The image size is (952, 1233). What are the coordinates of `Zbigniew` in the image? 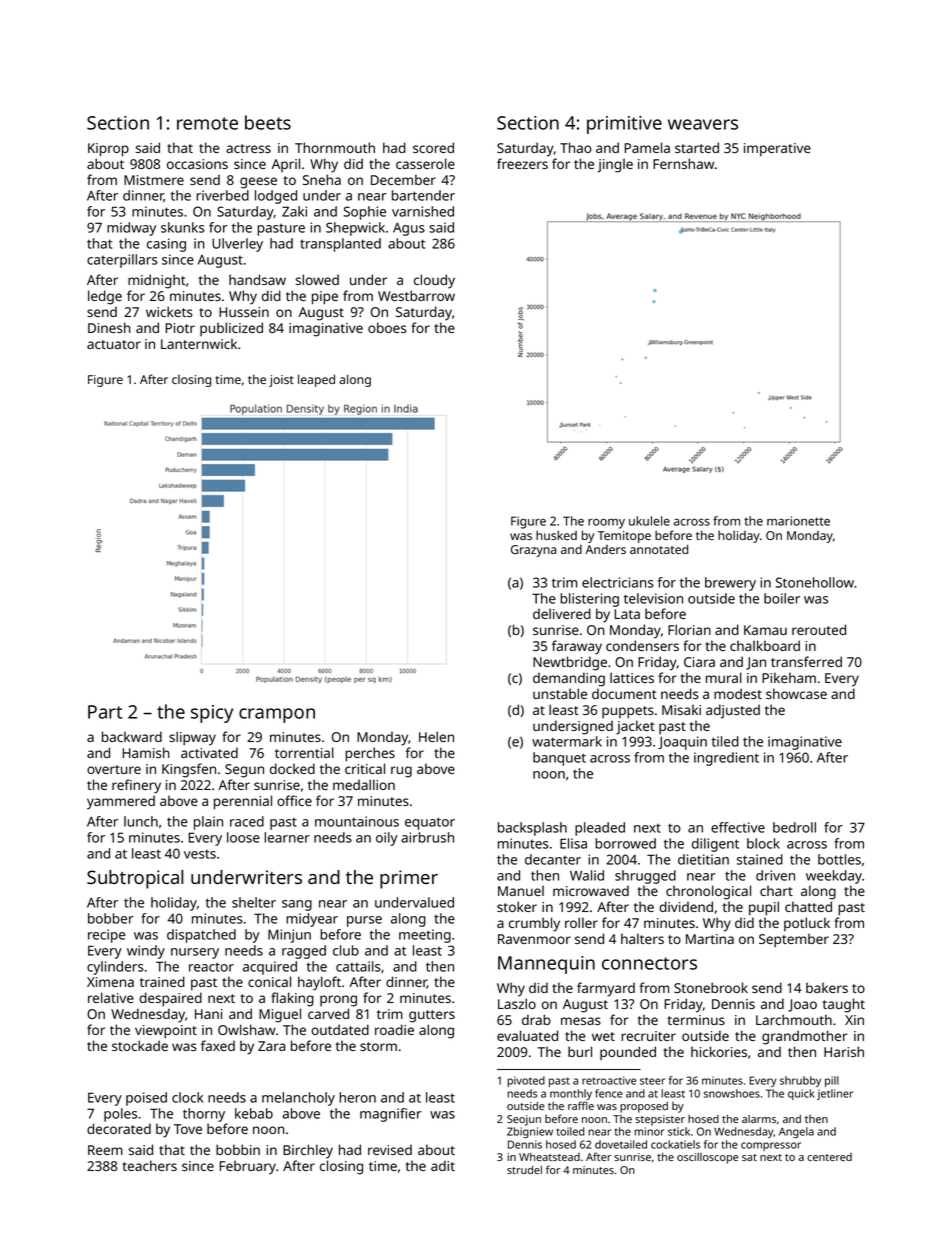 It's located at (530, 1132).
